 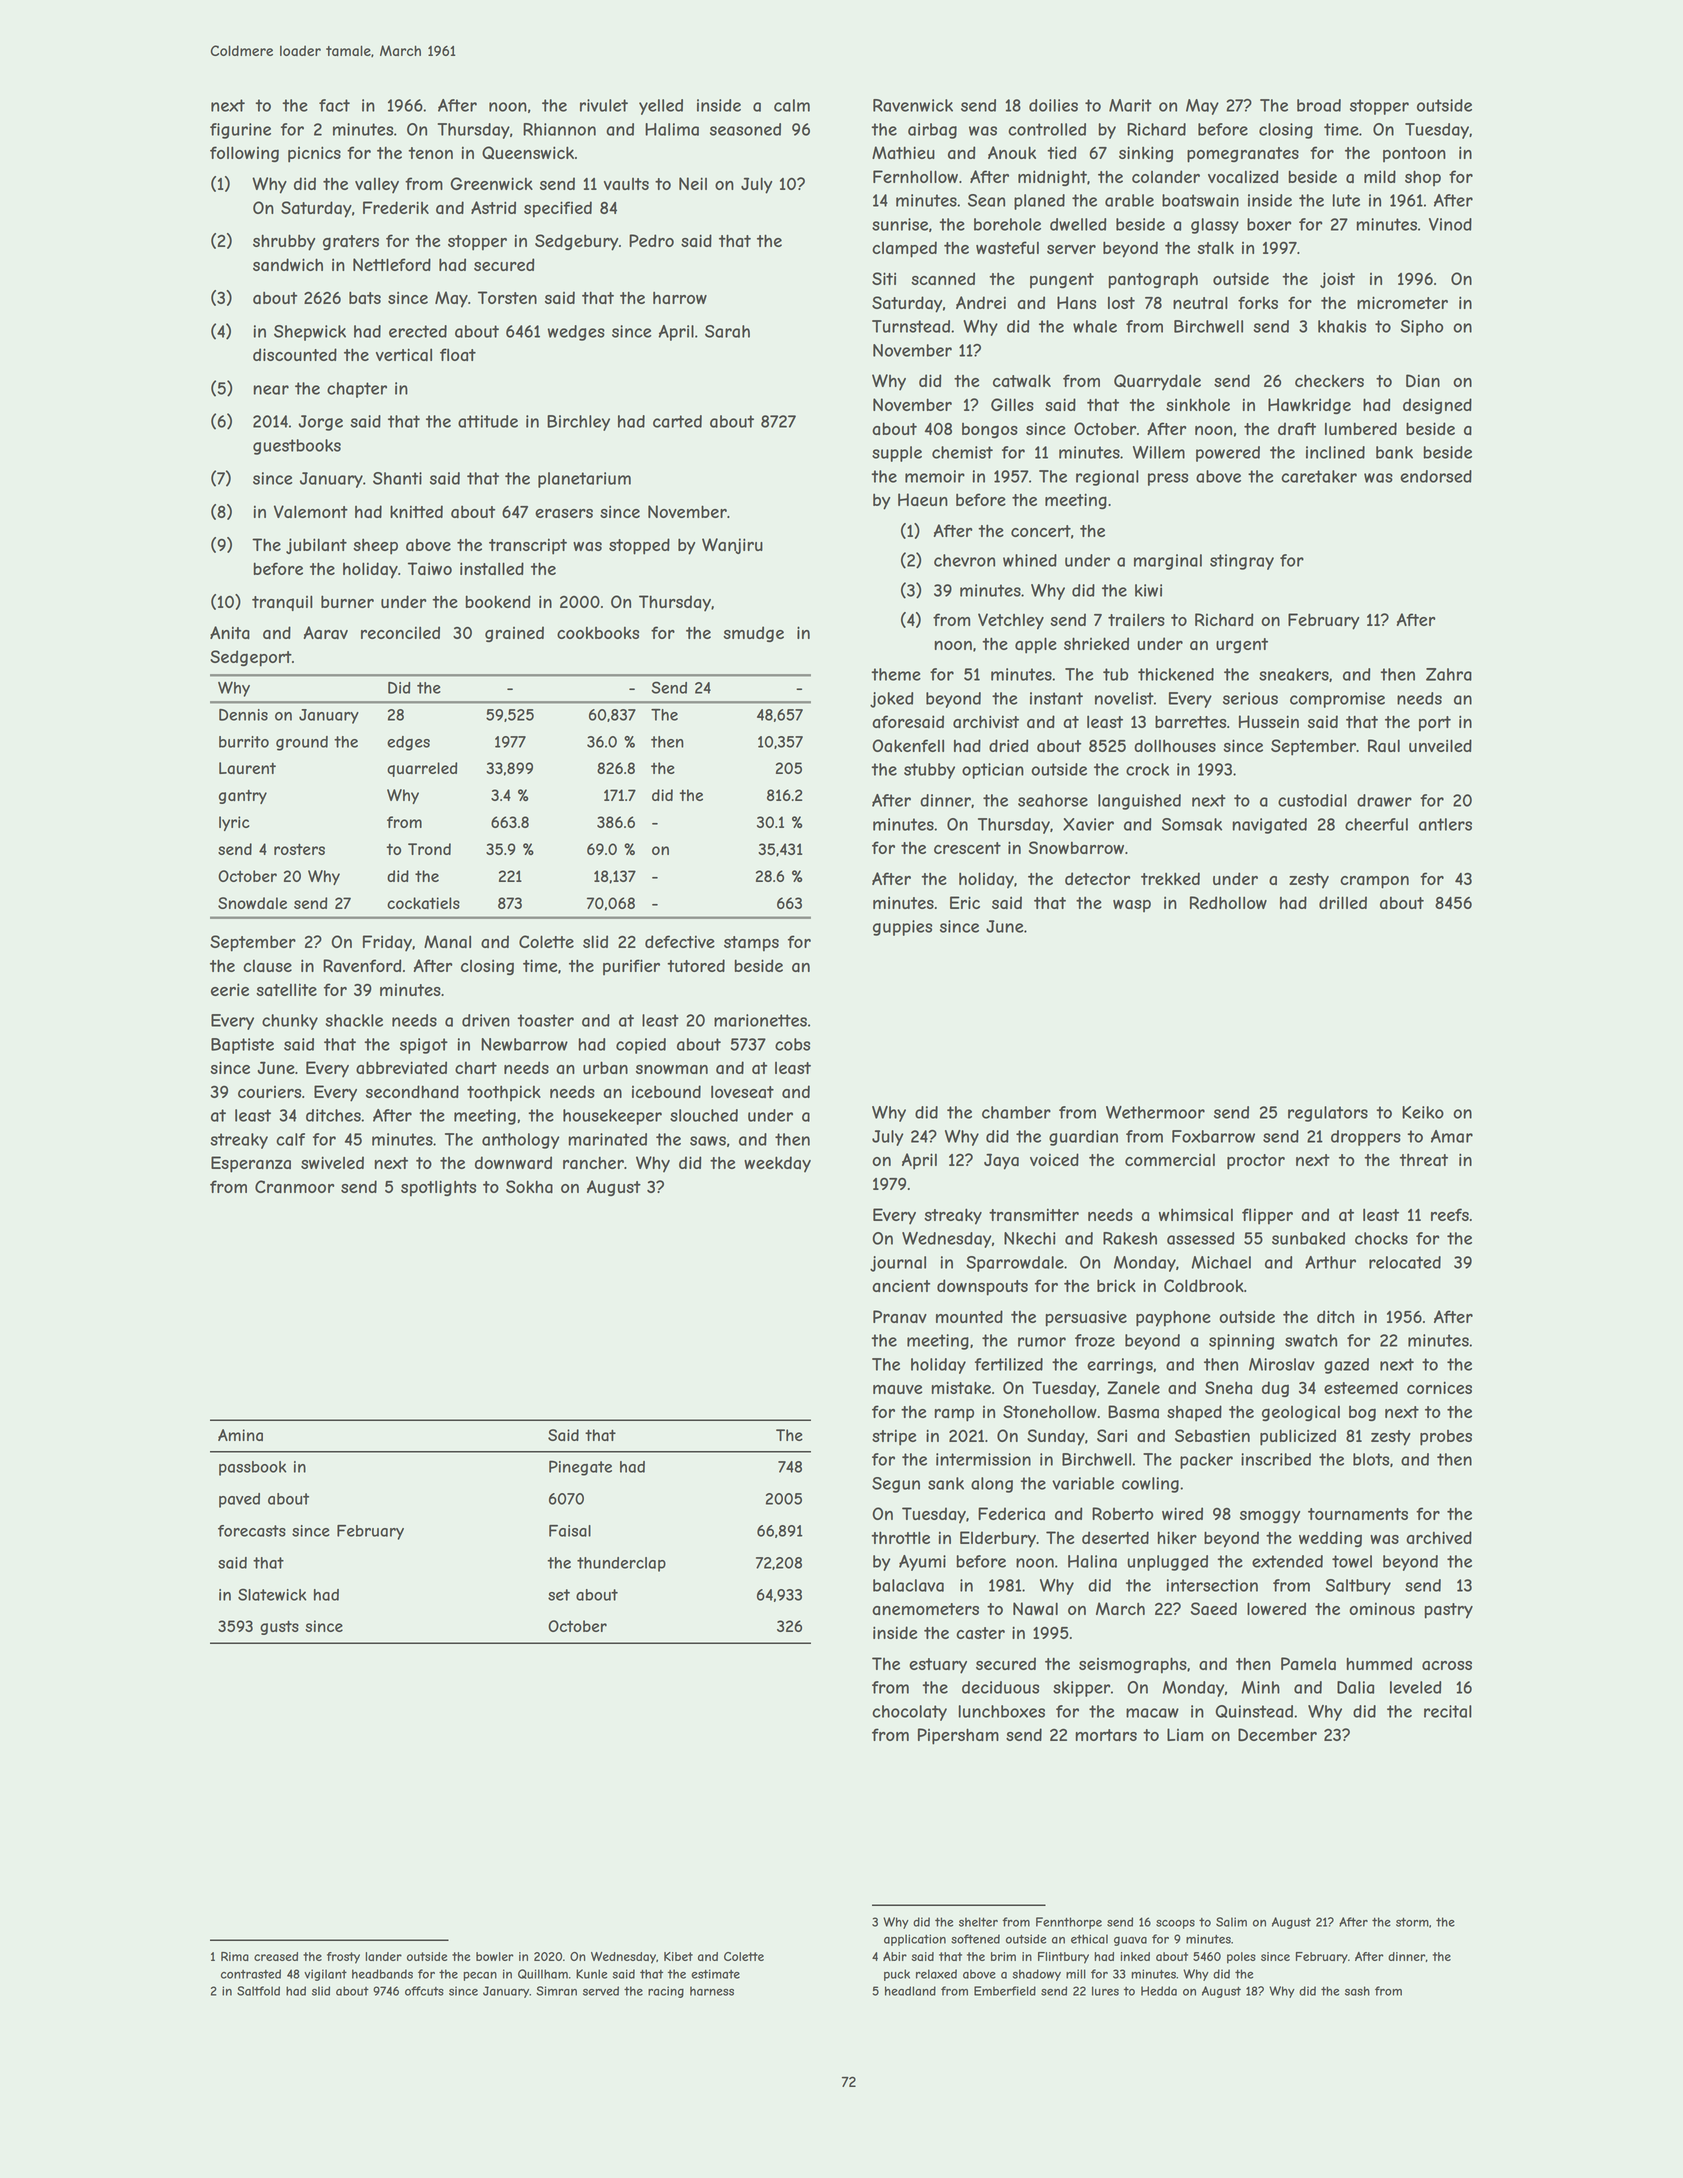 I want to click on archived, so click(x=1439, y=1537).
